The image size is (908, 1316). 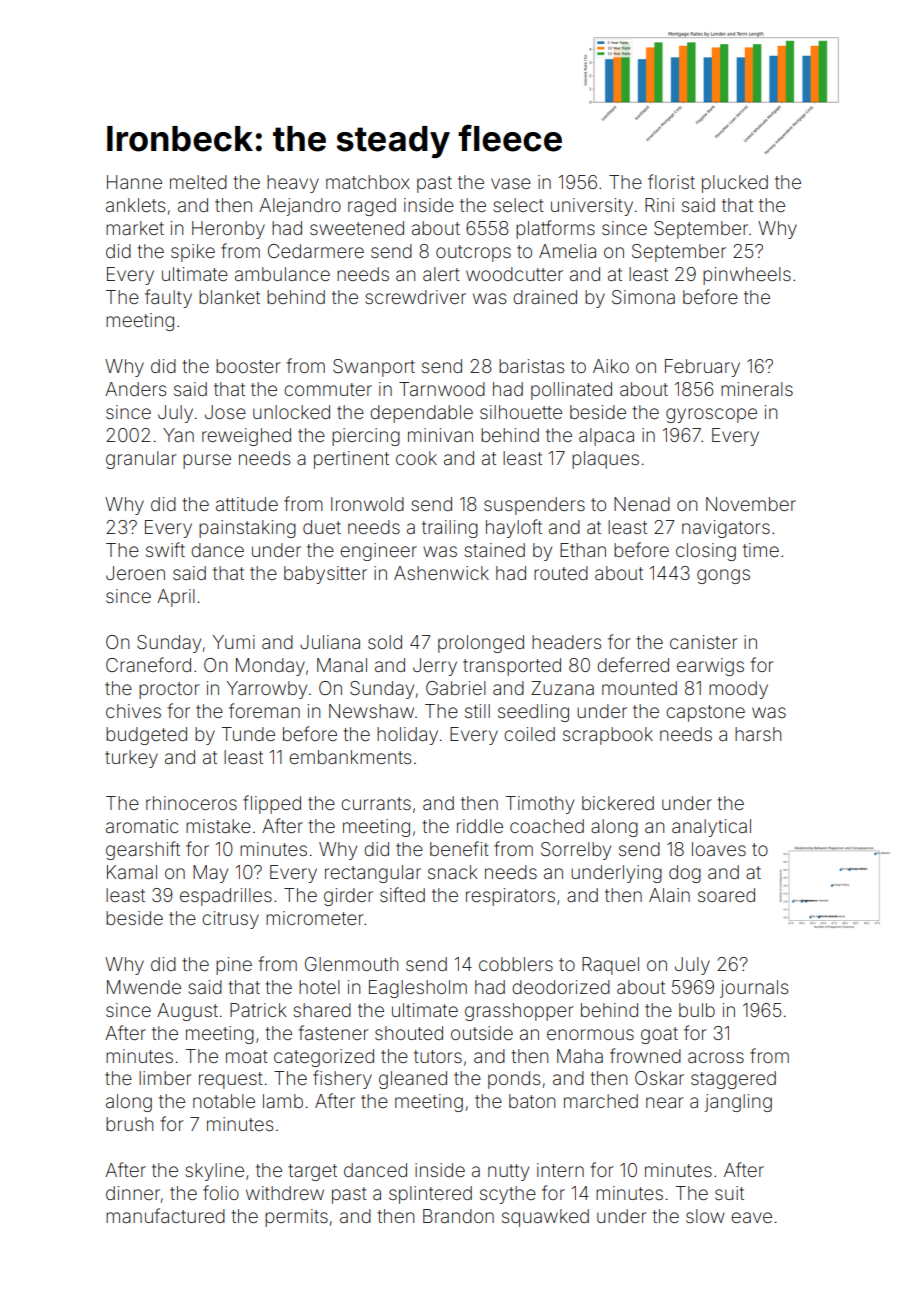 I want to click on vase, so click(x=511, y=183).
